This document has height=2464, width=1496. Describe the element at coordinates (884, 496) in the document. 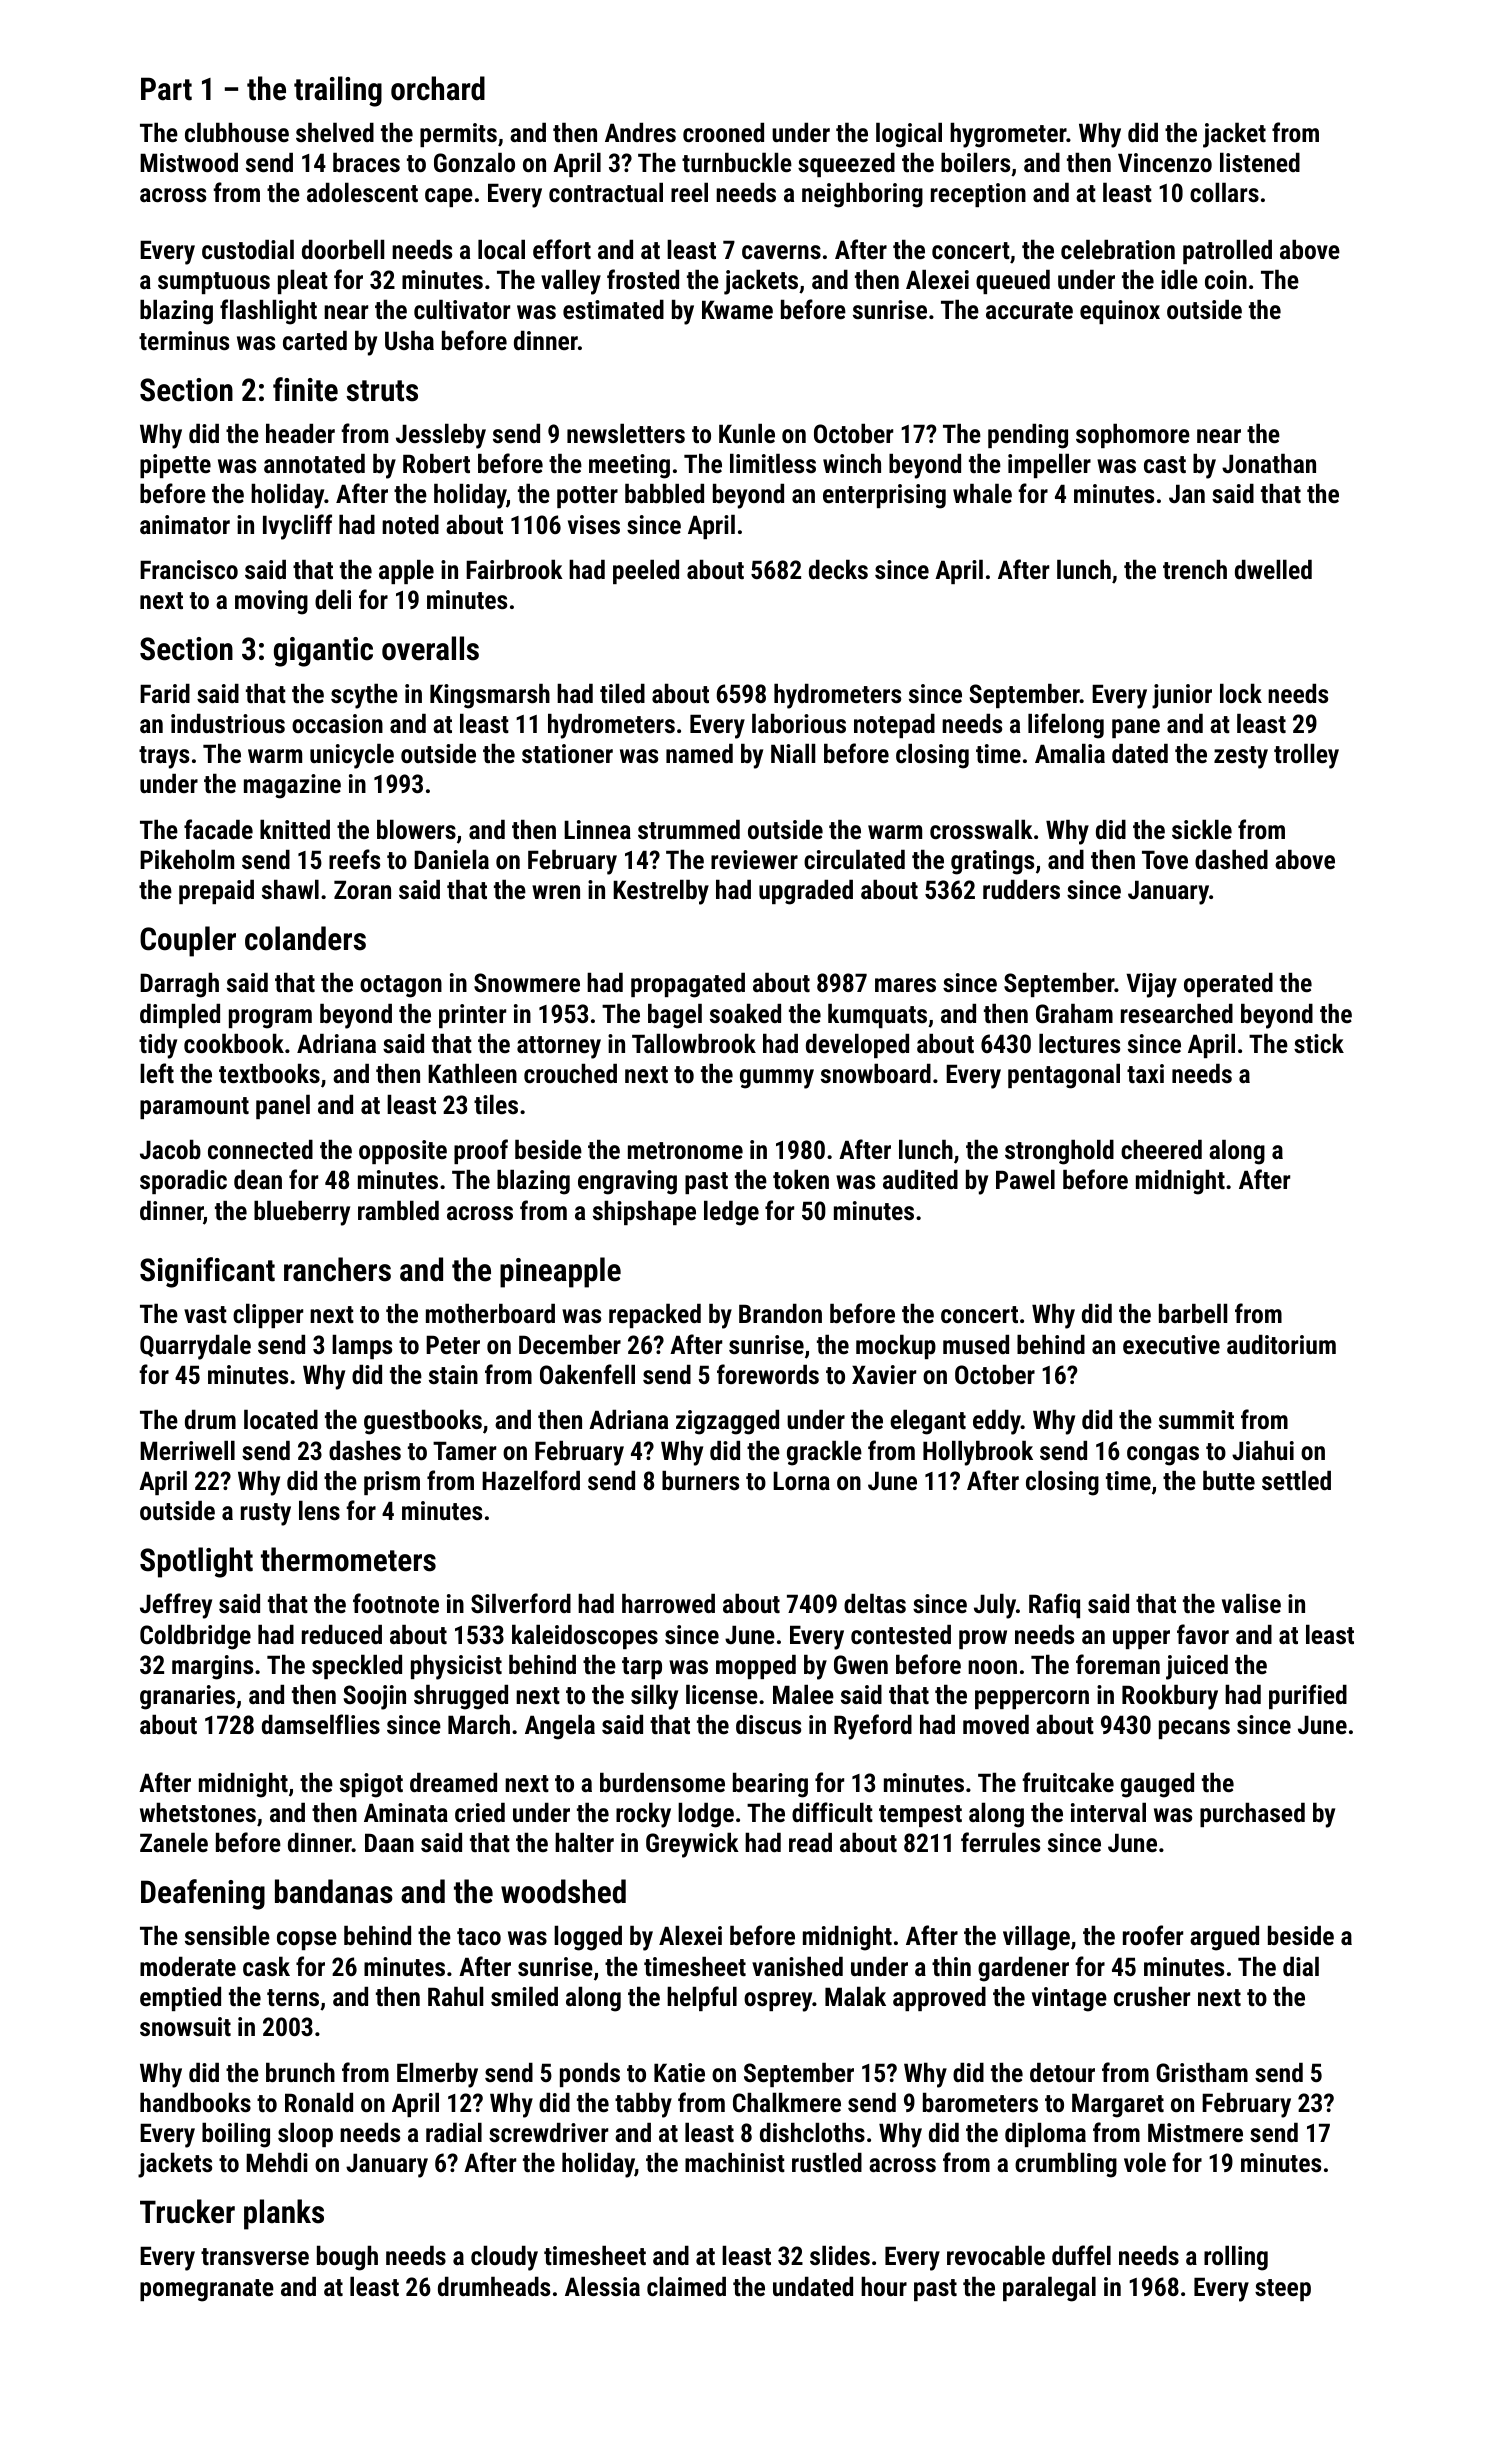

I see `enterprising` at that location.
